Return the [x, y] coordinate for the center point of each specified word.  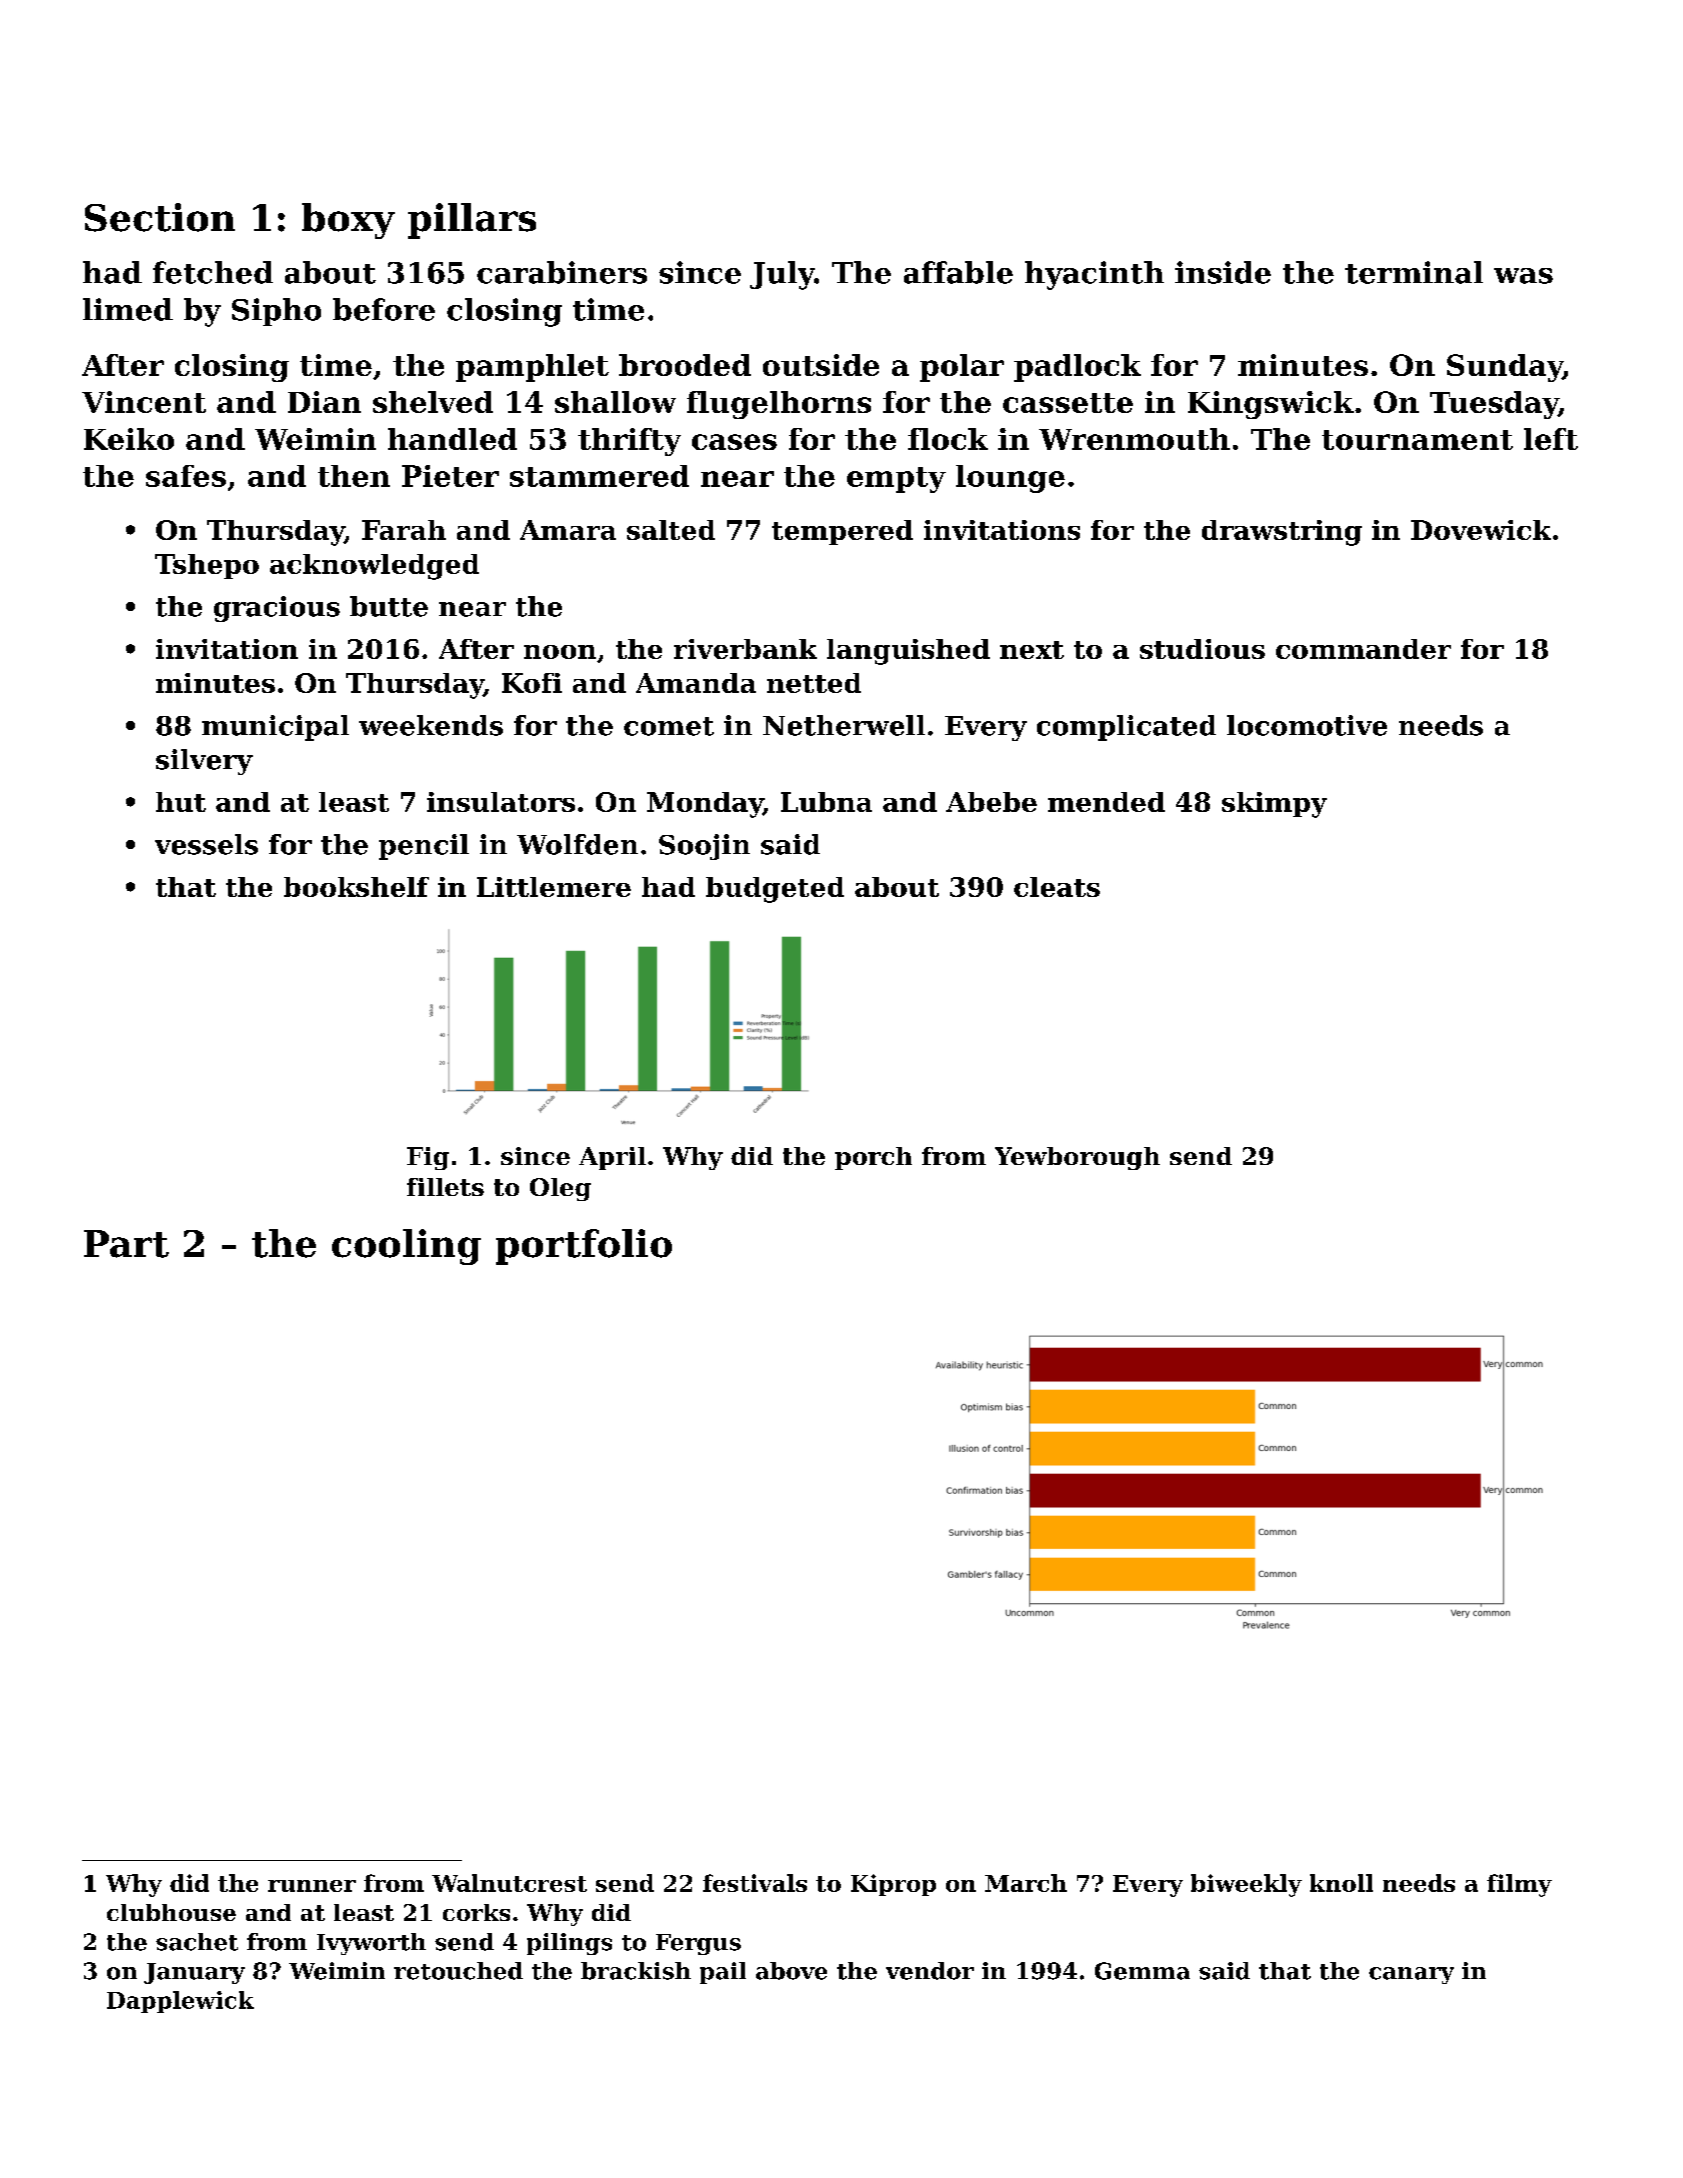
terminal [1414, 272]
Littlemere [554, 887]
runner [312, 1886]
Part [126, 1244]
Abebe [991, 802]
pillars [472, 221]
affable [958, 272]
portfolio [584, 1247]
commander [1363, 649]
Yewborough [1077, 1158]
